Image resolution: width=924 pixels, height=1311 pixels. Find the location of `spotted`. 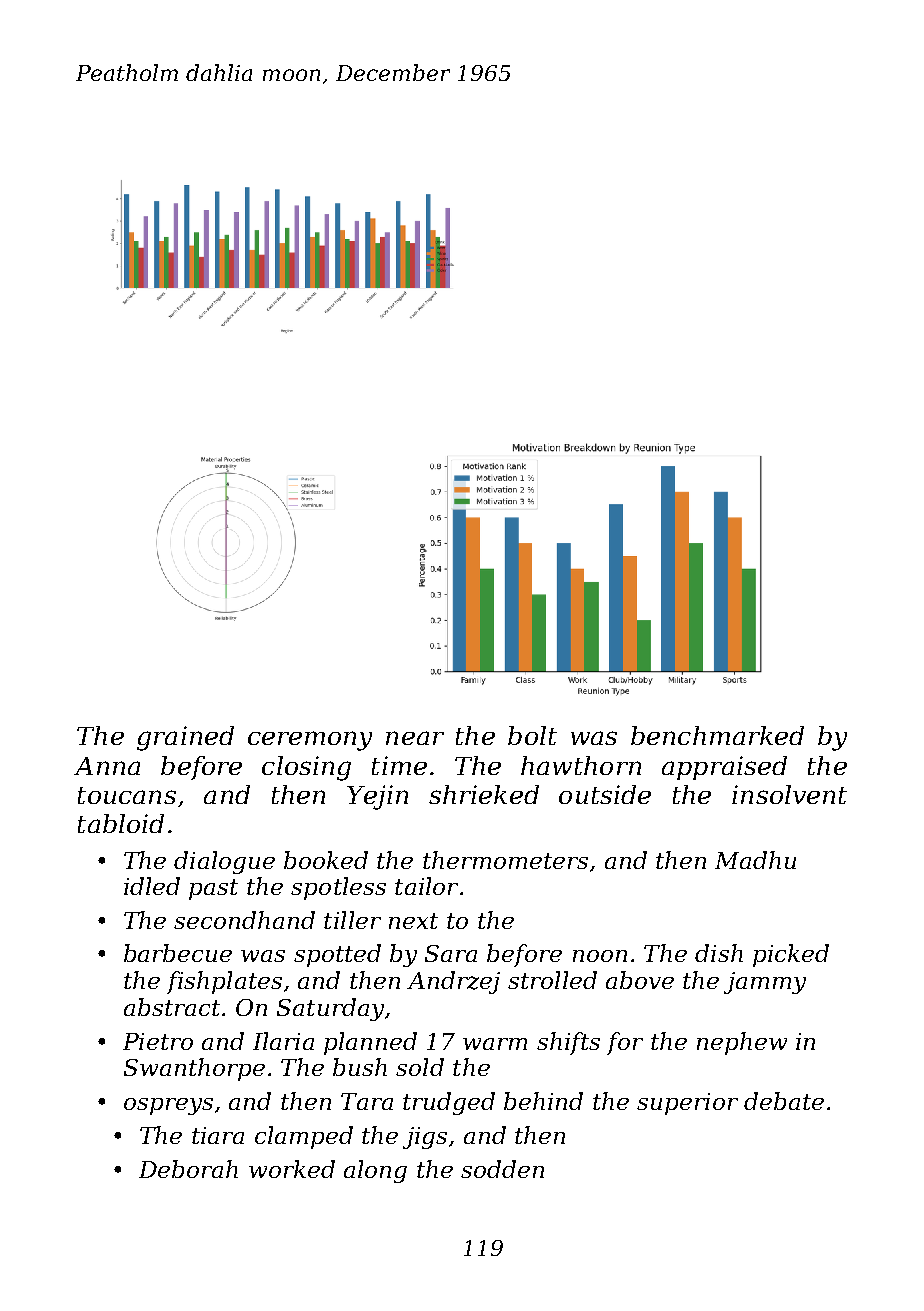

spotted is located at coordinates (337, 955).
